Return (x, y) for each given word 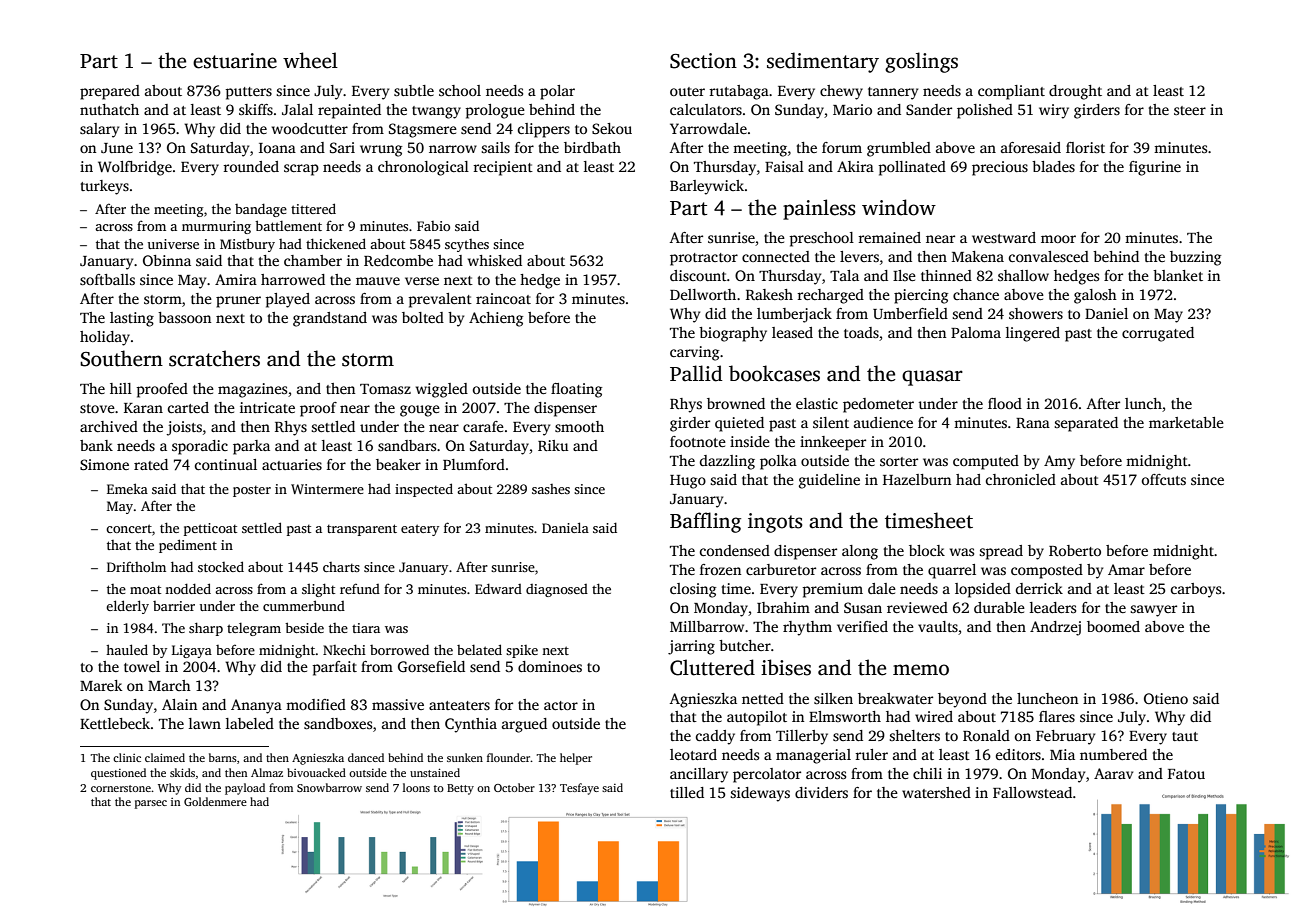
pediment (188, 546)
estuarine (235, 61)
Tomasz (385, 389)
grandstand (330, 319)
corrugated (1158, 334)
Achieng (496, 319)
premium (832, 590)
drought (1075, 92)
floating (576, 390)
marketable (1186, 422)
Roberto (1075, 550)
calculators (706, 109)
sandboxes (338, 723)
